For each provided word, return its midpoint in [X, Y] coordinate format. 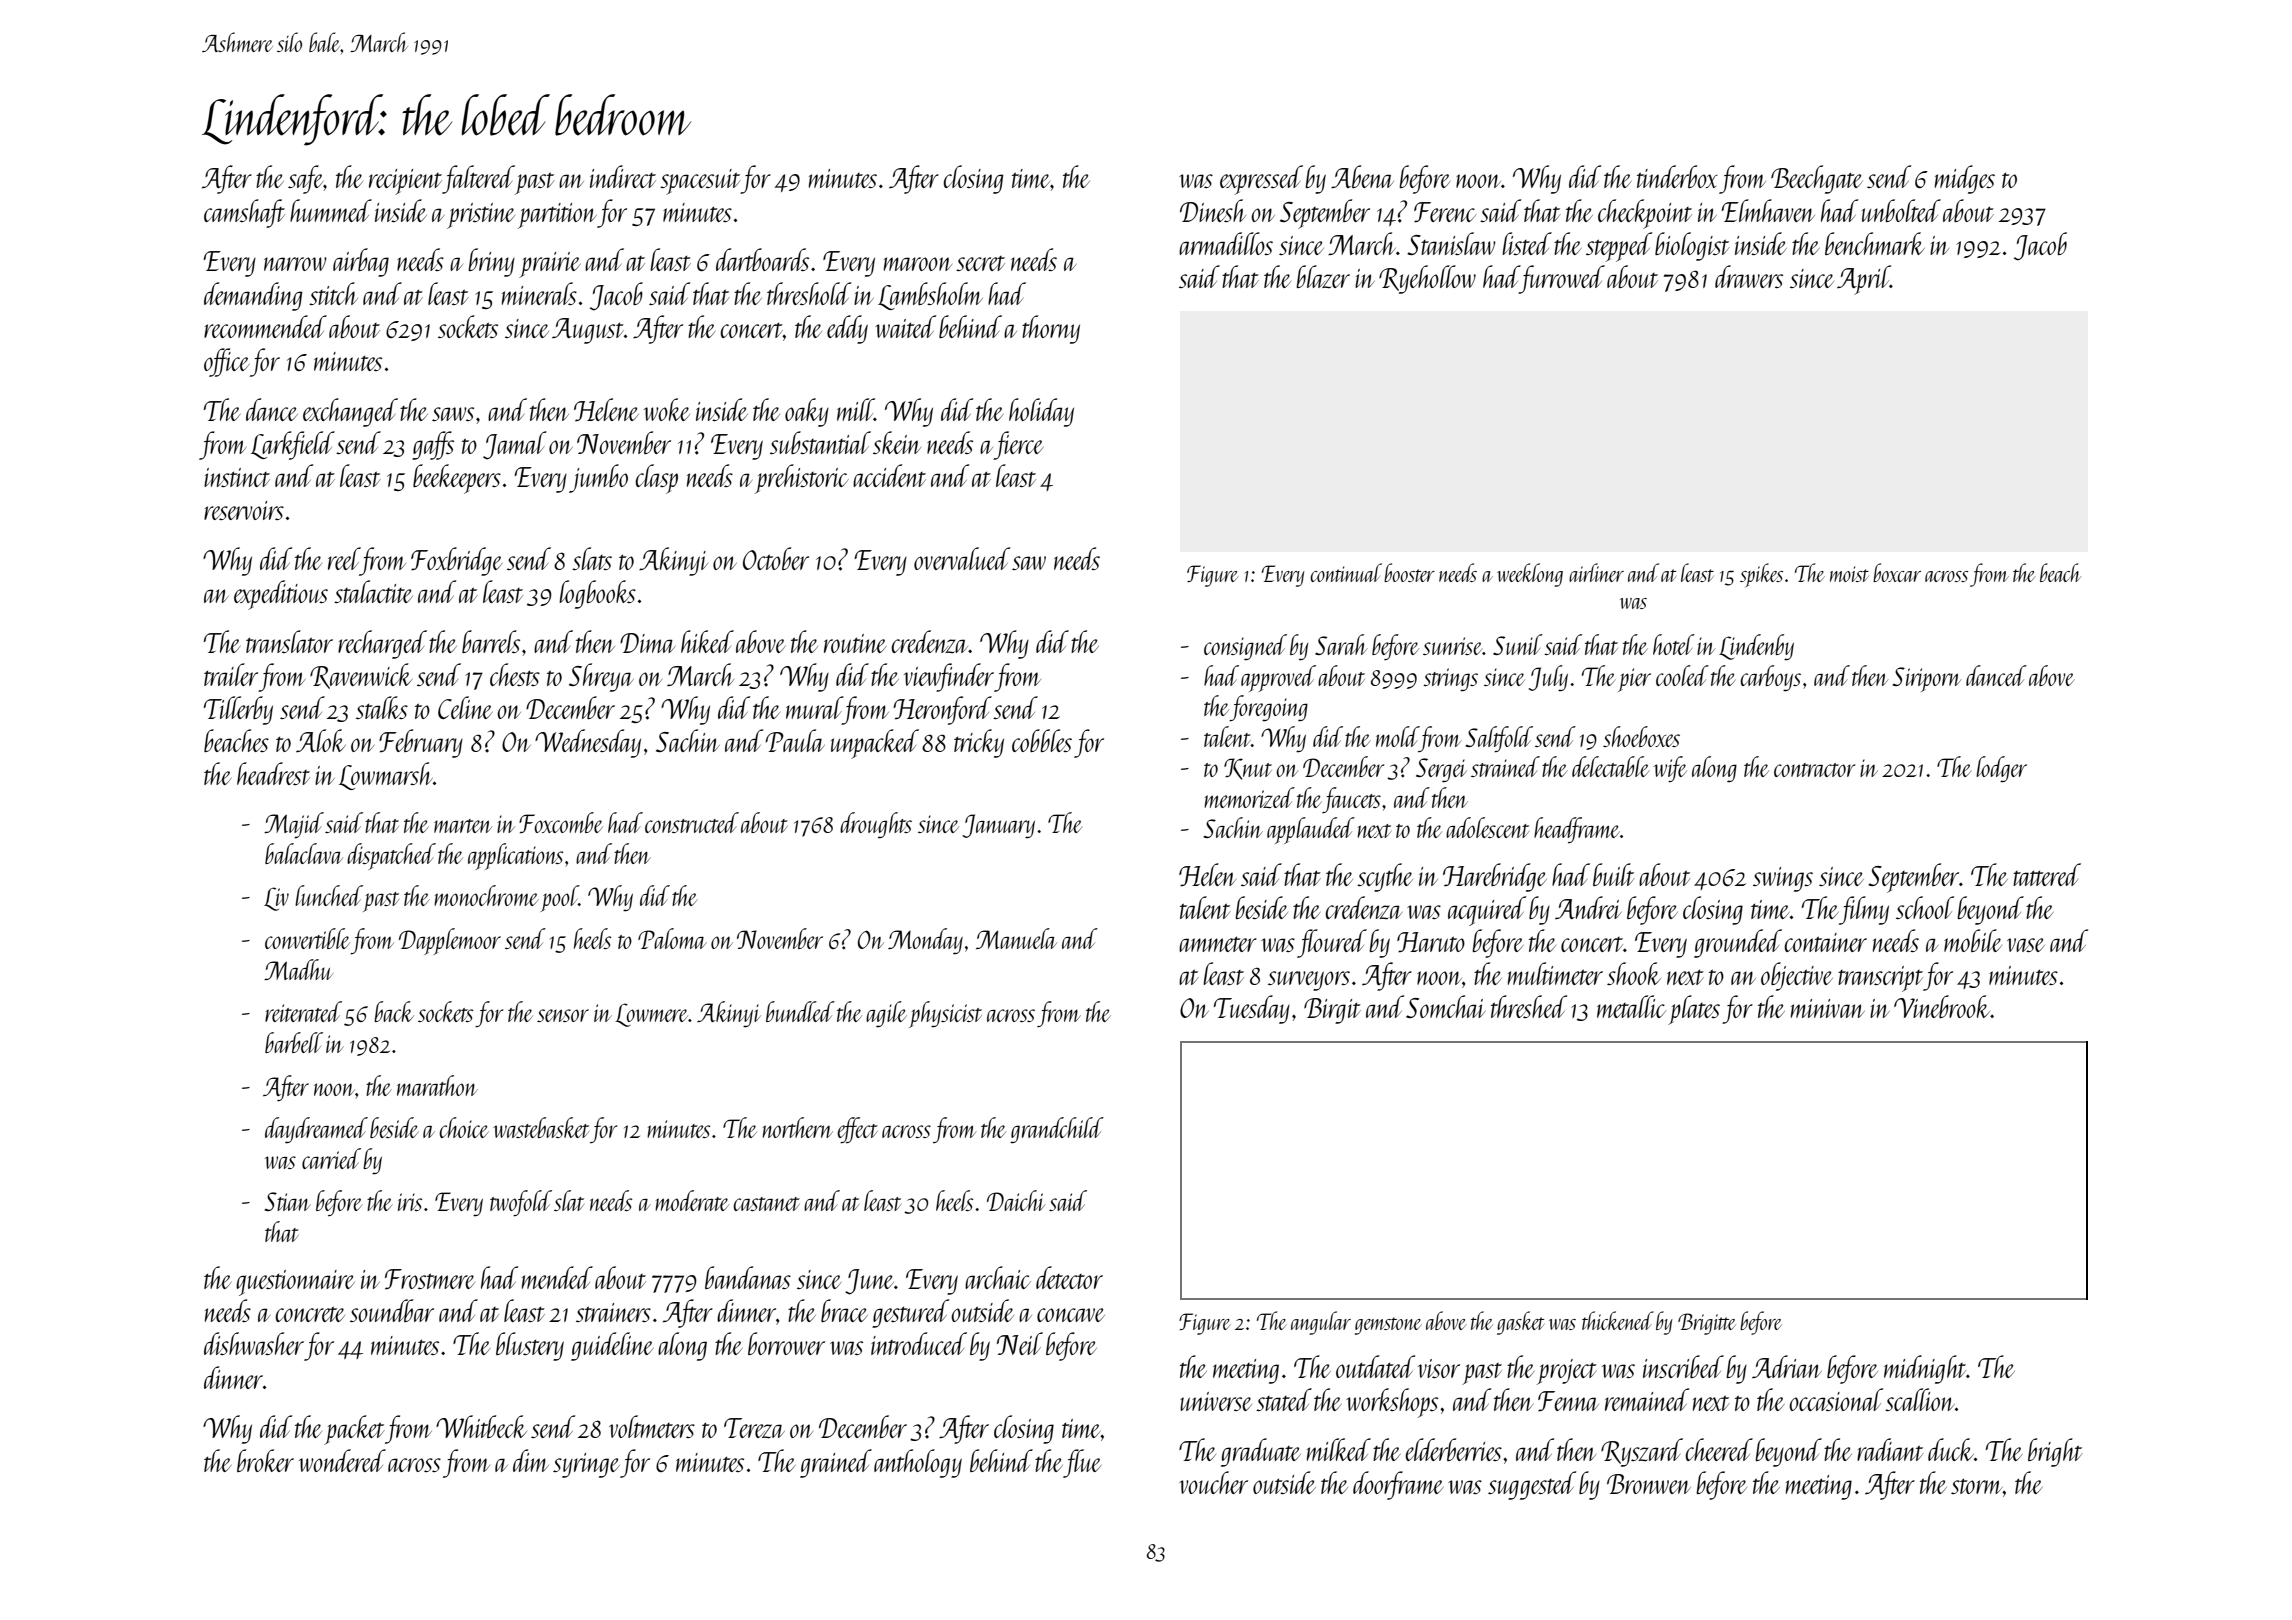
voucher [1213, 1482]
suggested [1532, 1485]
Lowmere [651, 1015]
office [226, 362]
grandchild [1057, 1130]
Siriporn [1927, 679]
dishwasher [254, 1343]
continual [1346, 572]
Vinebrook [1942, 1006]
